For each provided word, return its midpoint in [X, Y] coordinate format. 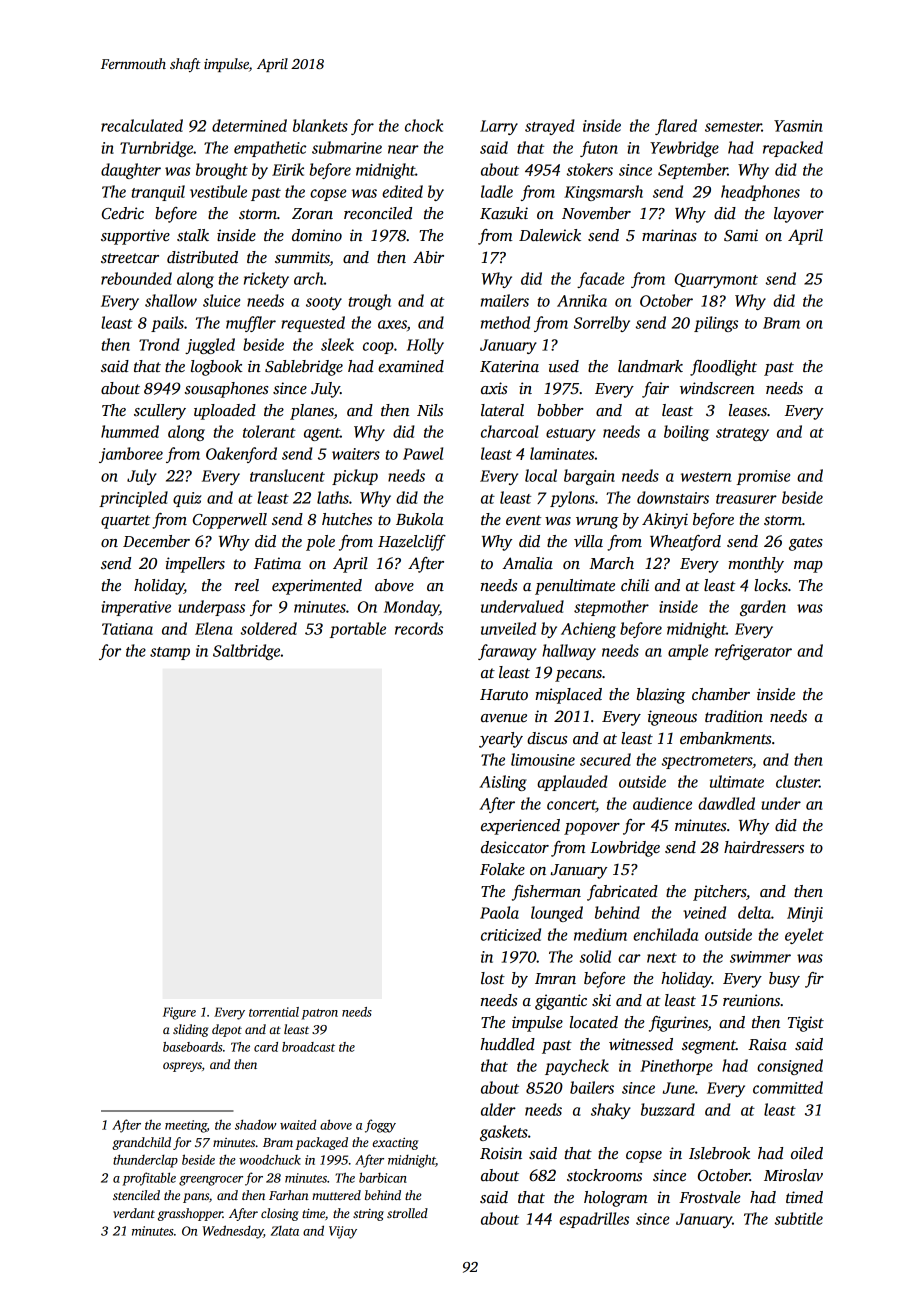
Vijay [343, 1232]
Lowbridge [625, 849]
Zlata [285, 1231]
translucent [287, 475]
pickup [355, 477]
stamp [170, 653]
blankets [320, 125]
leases [748, 410]
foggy [380, 1126]
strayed [550, 127]
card [266, 1047]
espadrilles [594, 1220]
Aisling [503, 783]
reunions [751, 1000]
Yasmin [798, 126]
